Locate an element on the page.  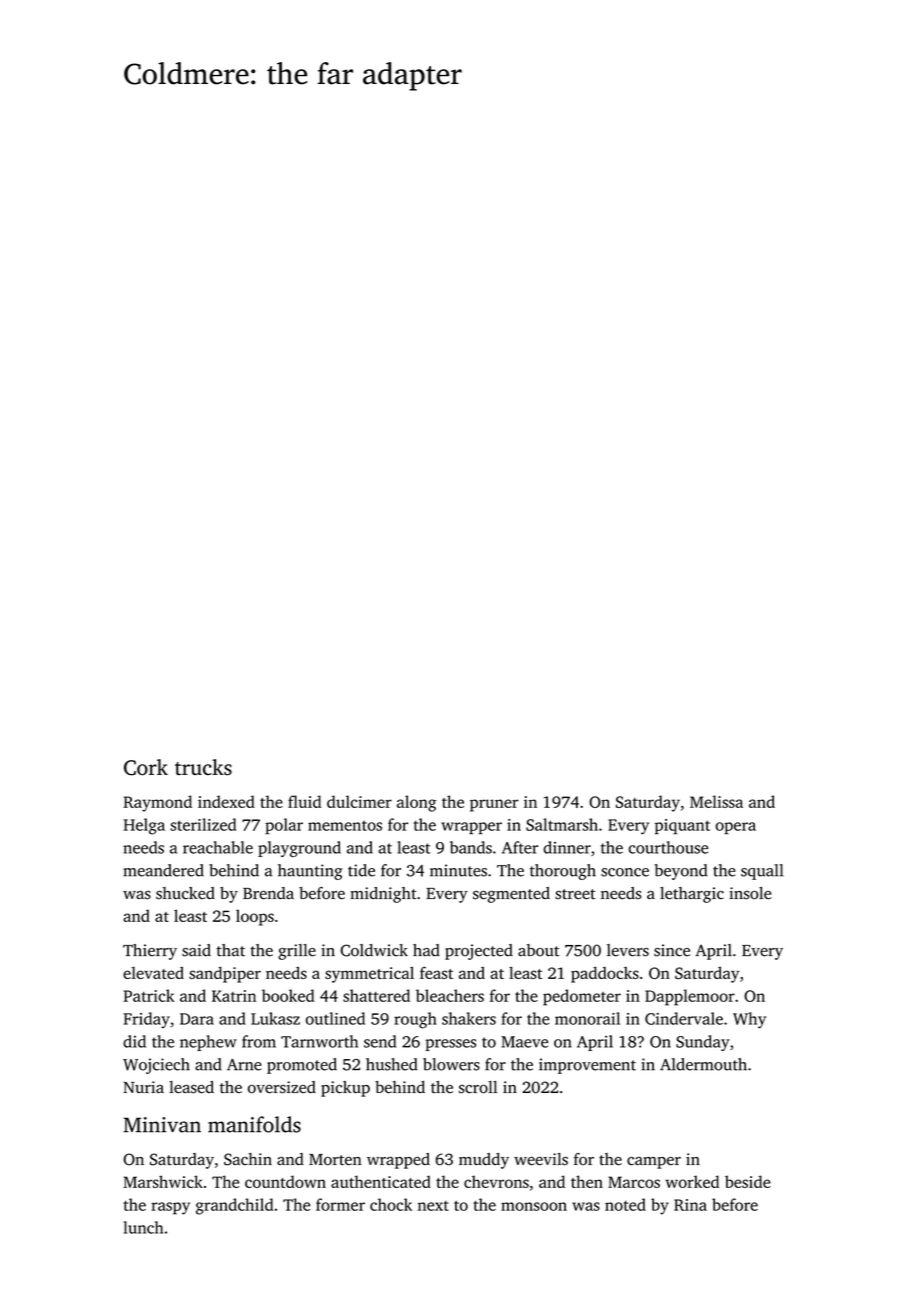
lunch is located at coordinates (143, 1227).
